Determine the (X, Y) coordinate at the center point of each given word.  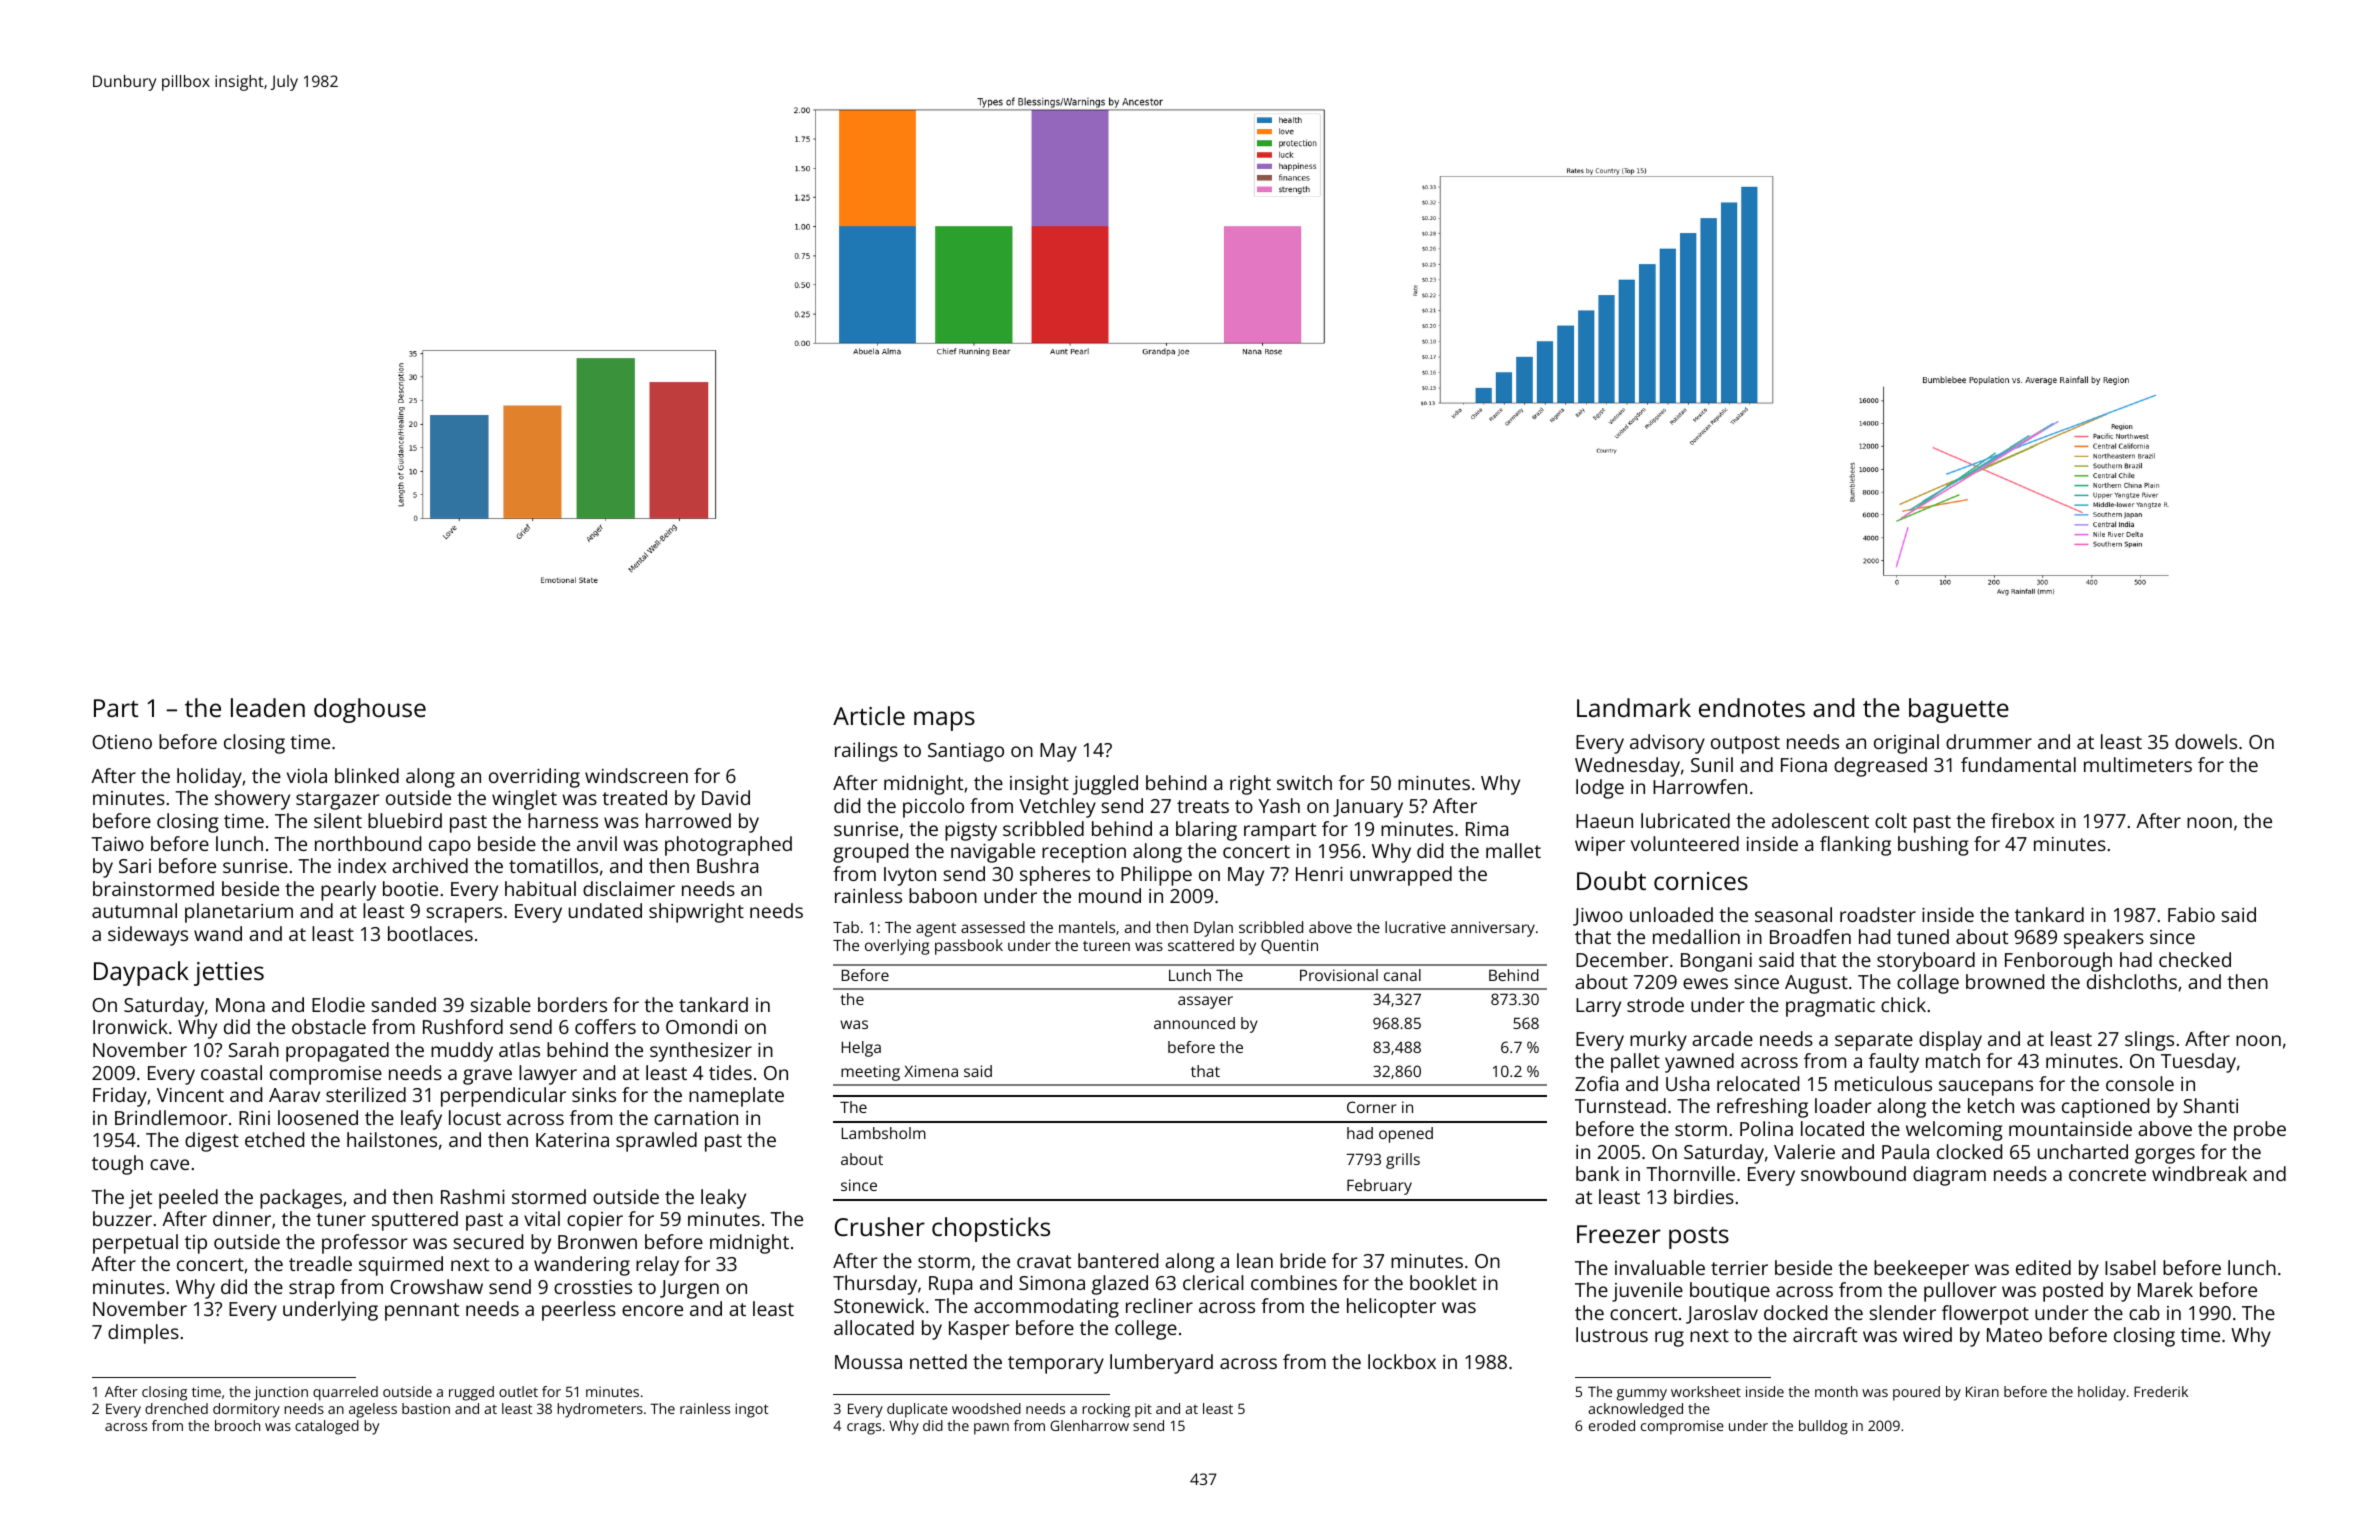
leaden (268, 707)
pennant (422, 1312)
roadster (1878, 914)
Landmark (1634, 707)
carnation (696, 1118)
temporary (1056, 1365)
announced (1194, 1023)
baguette (1959, 710)
